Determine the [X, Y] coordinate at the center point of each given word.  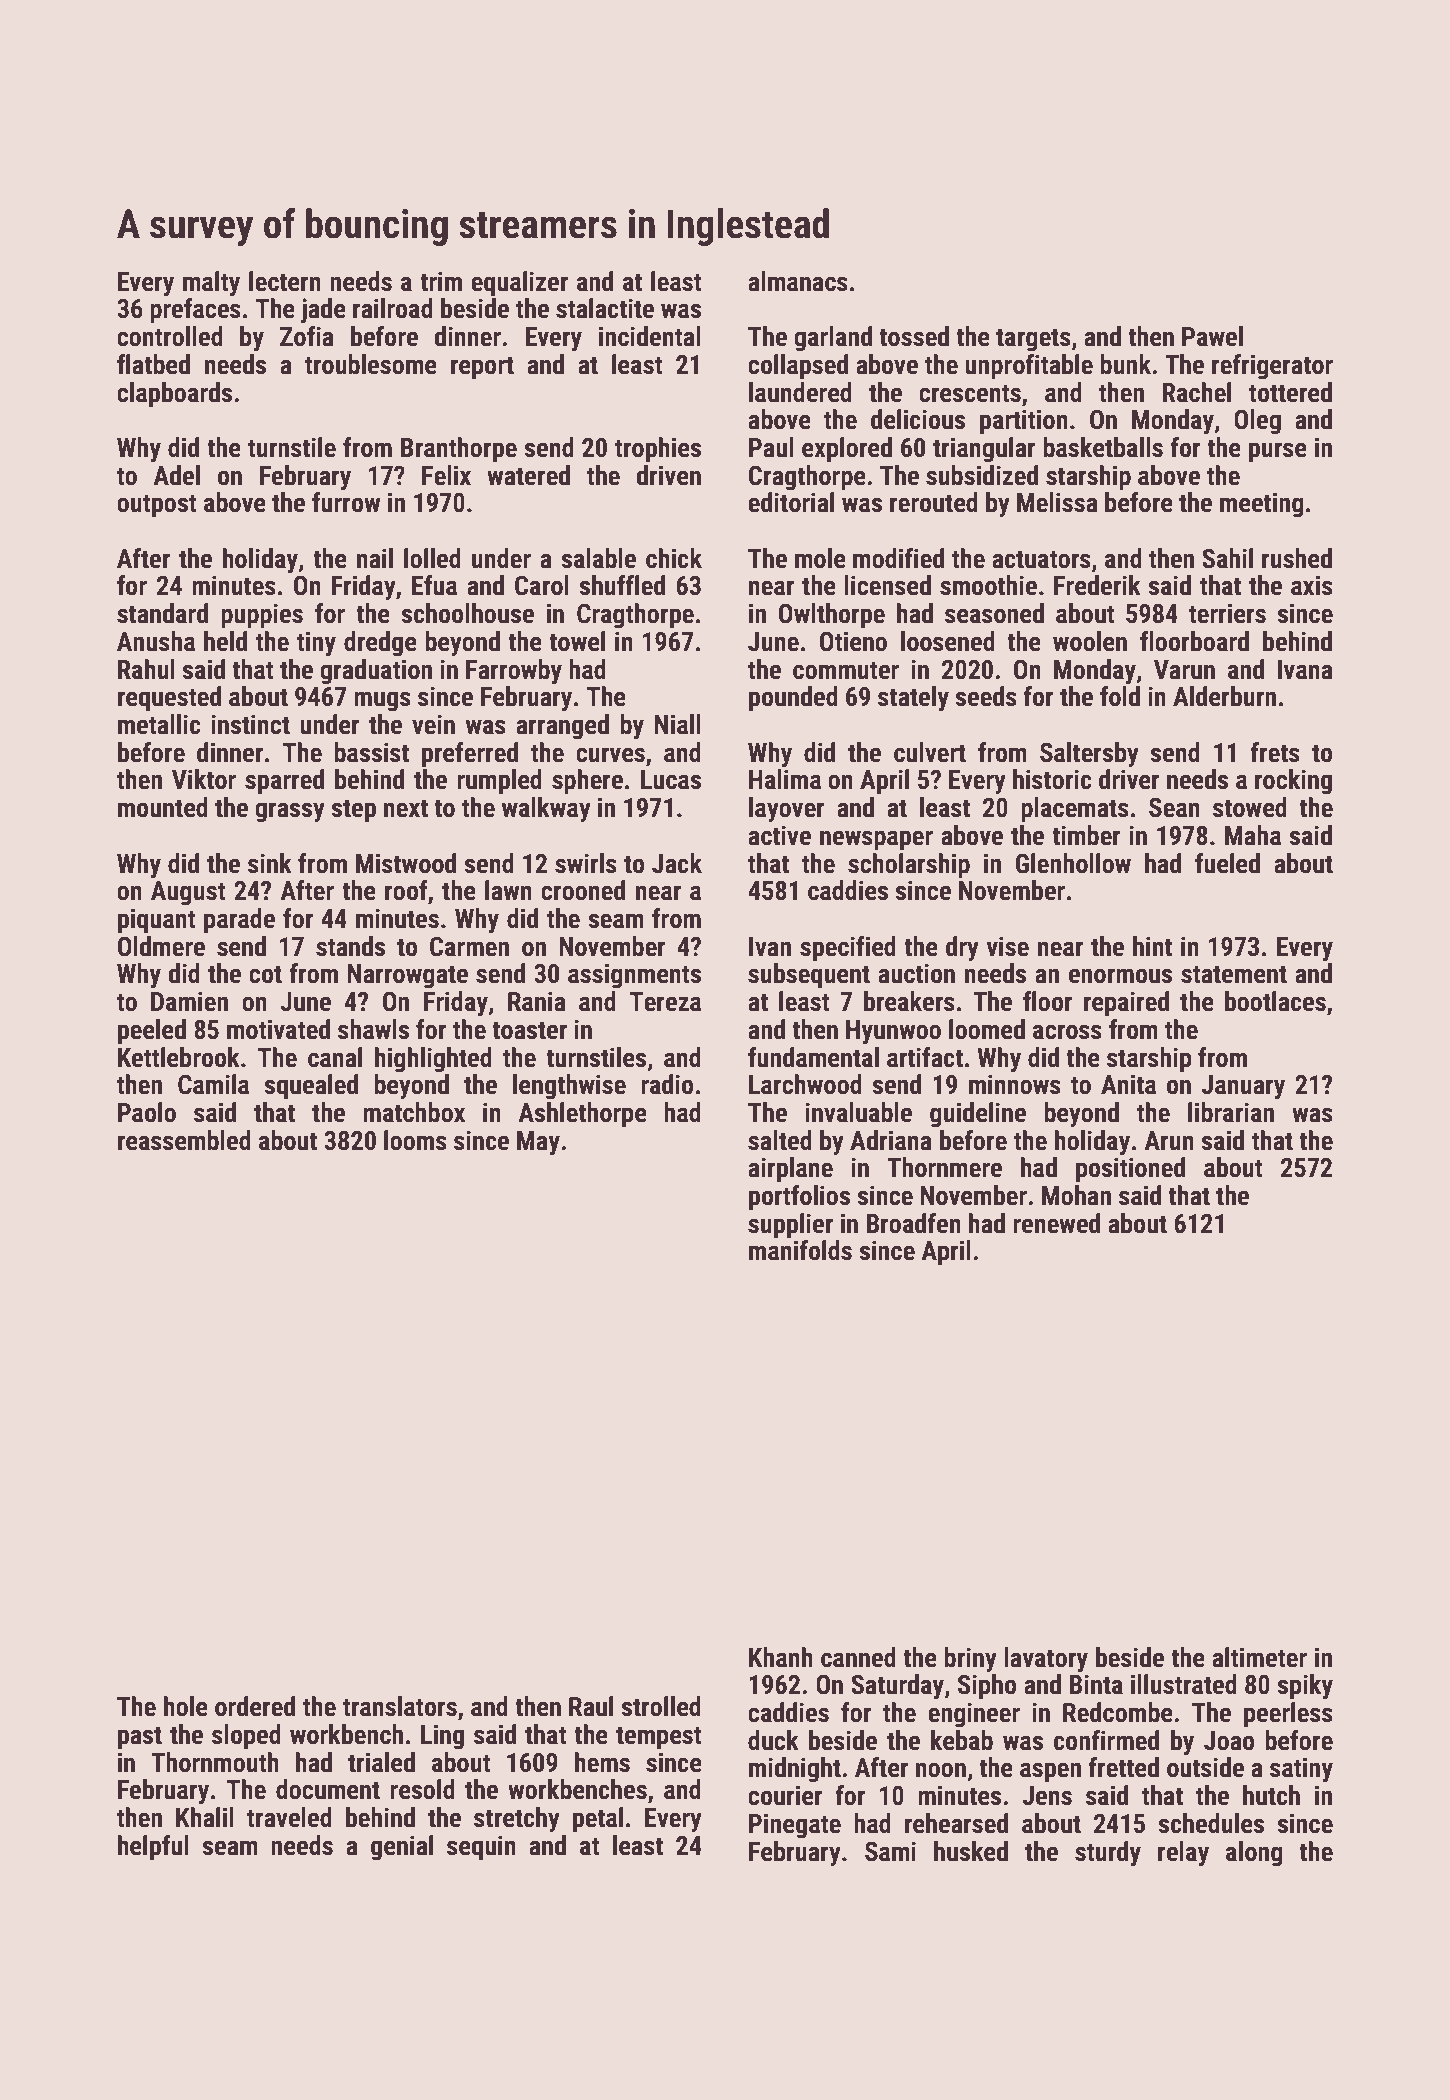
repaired [1126, 1004]
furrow [346, 502]
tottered [1290, 392]
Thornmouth [215, 1762]
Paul [771, 447]
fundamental [813, 1057]
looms [415, 1140]
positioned [1130, 1170]
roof [406, 890]
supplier [790, 1226]
